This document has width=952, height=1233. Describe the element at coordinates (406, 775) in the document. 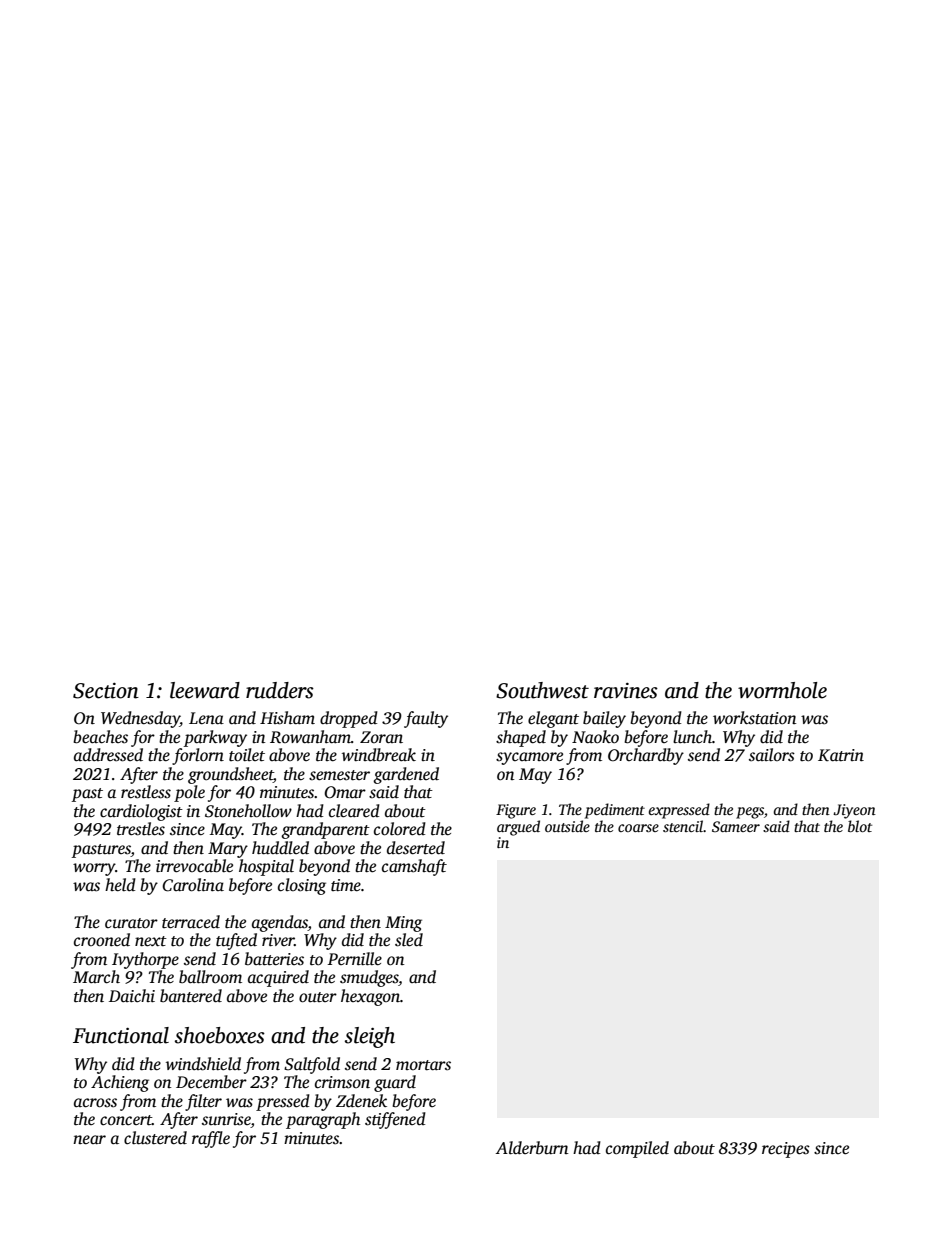

I see `gardened` at that location.
